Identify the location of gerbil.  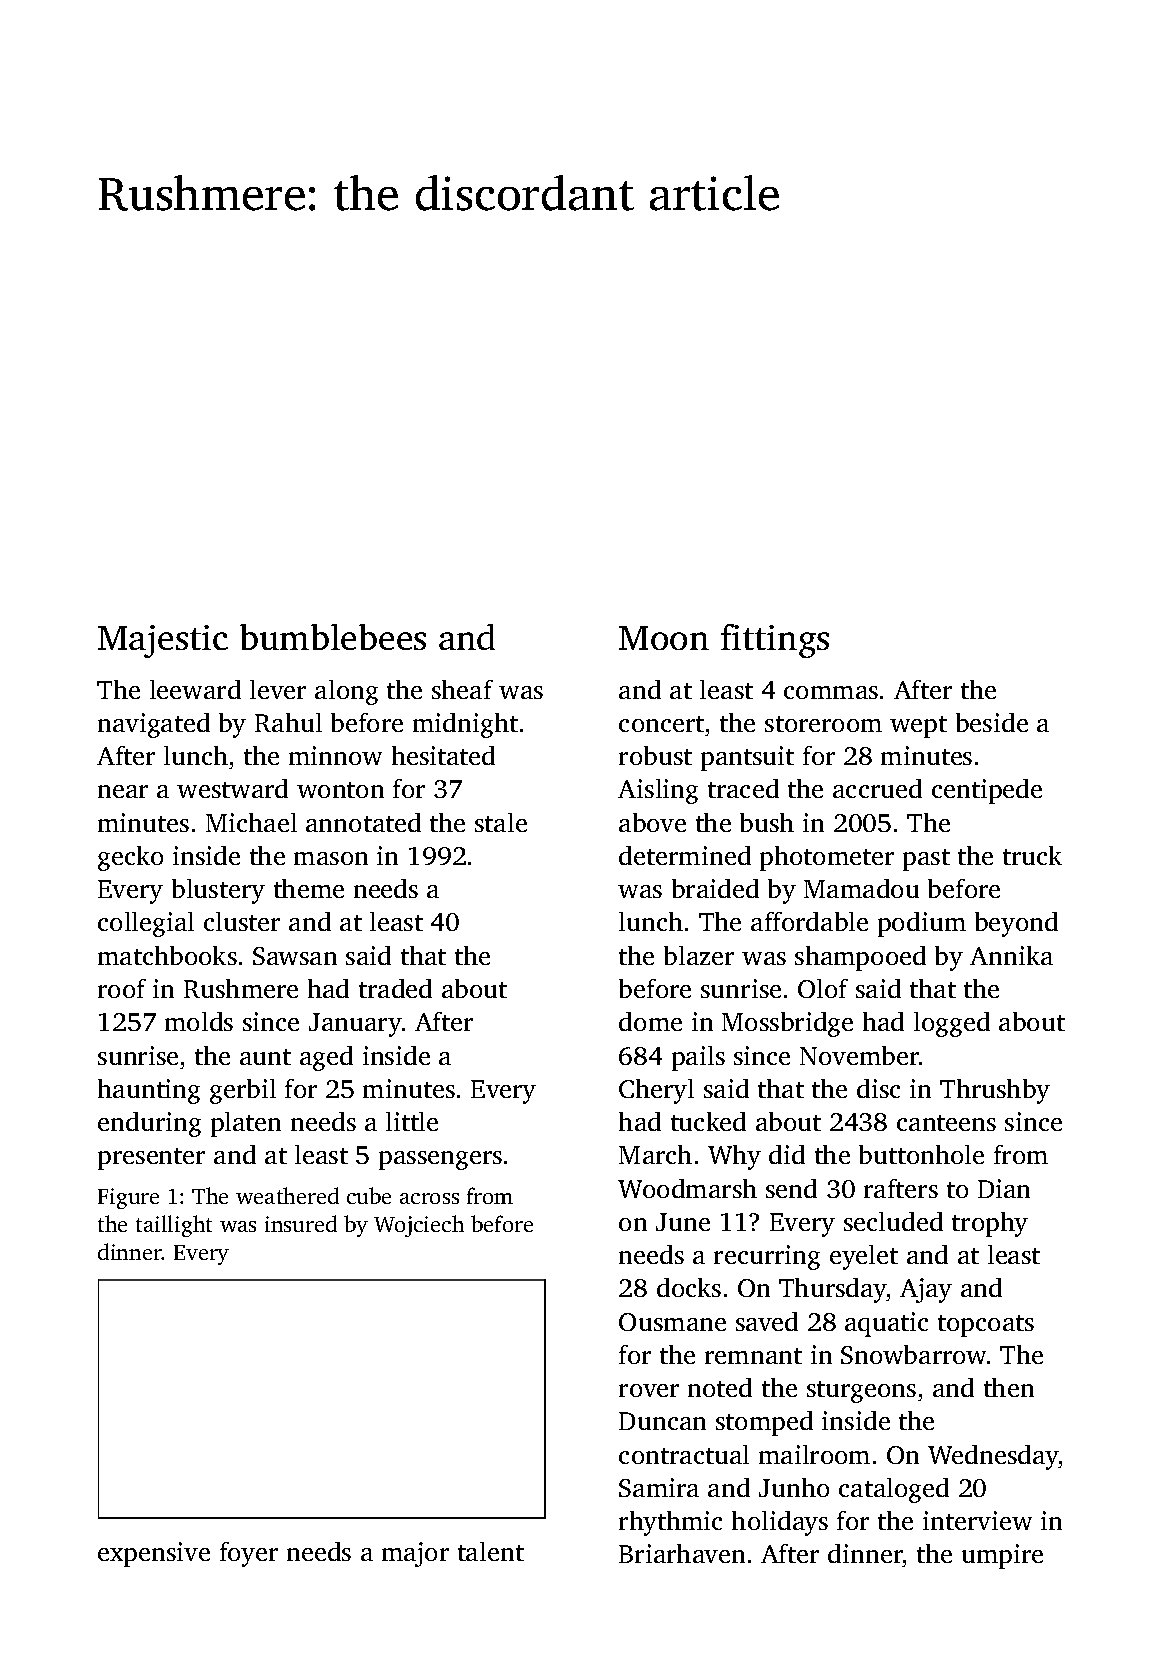
(243, 1091).
